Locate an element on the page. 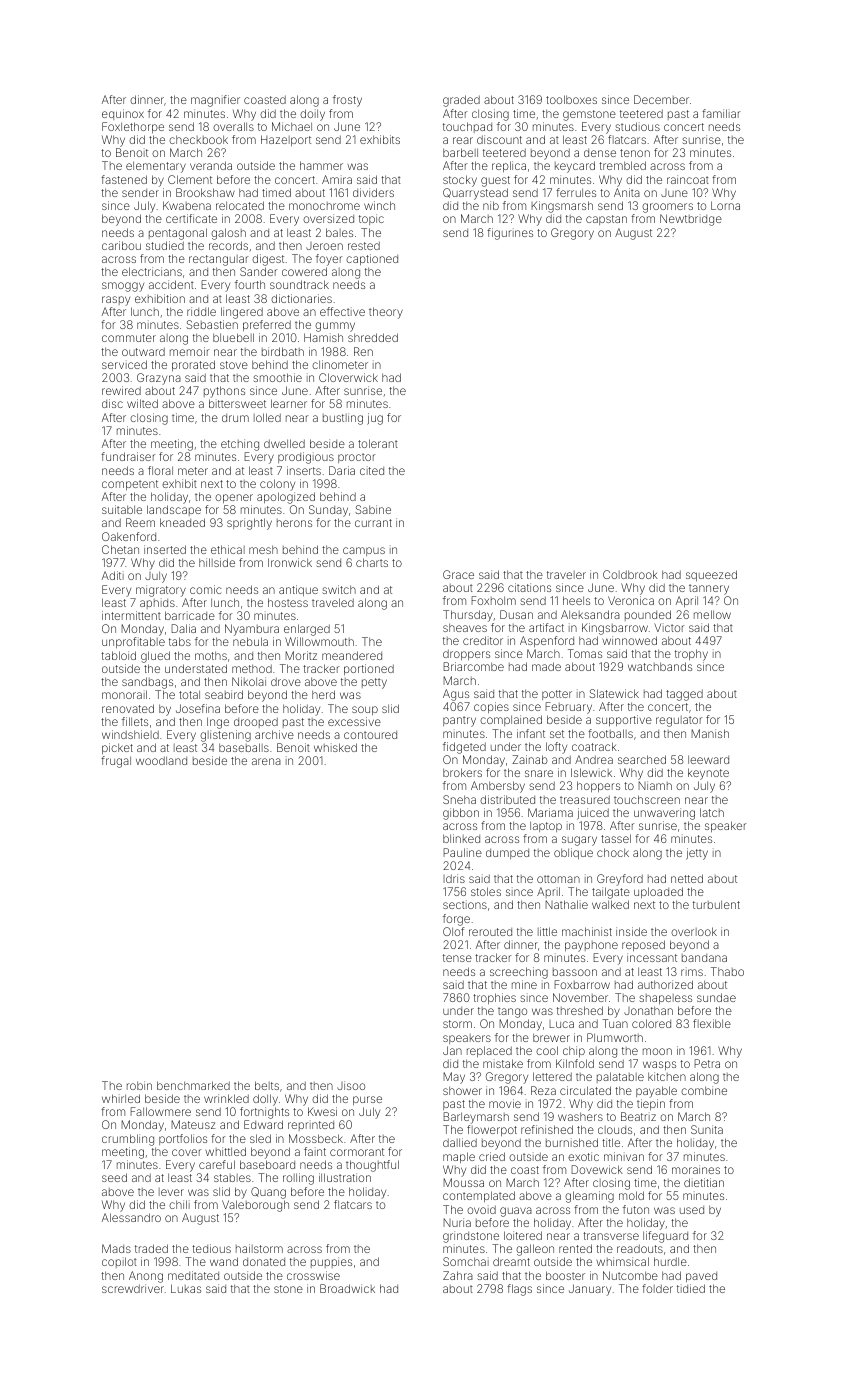 The image size is (849, 1400). equinox is located at coordinates (123, 114).
